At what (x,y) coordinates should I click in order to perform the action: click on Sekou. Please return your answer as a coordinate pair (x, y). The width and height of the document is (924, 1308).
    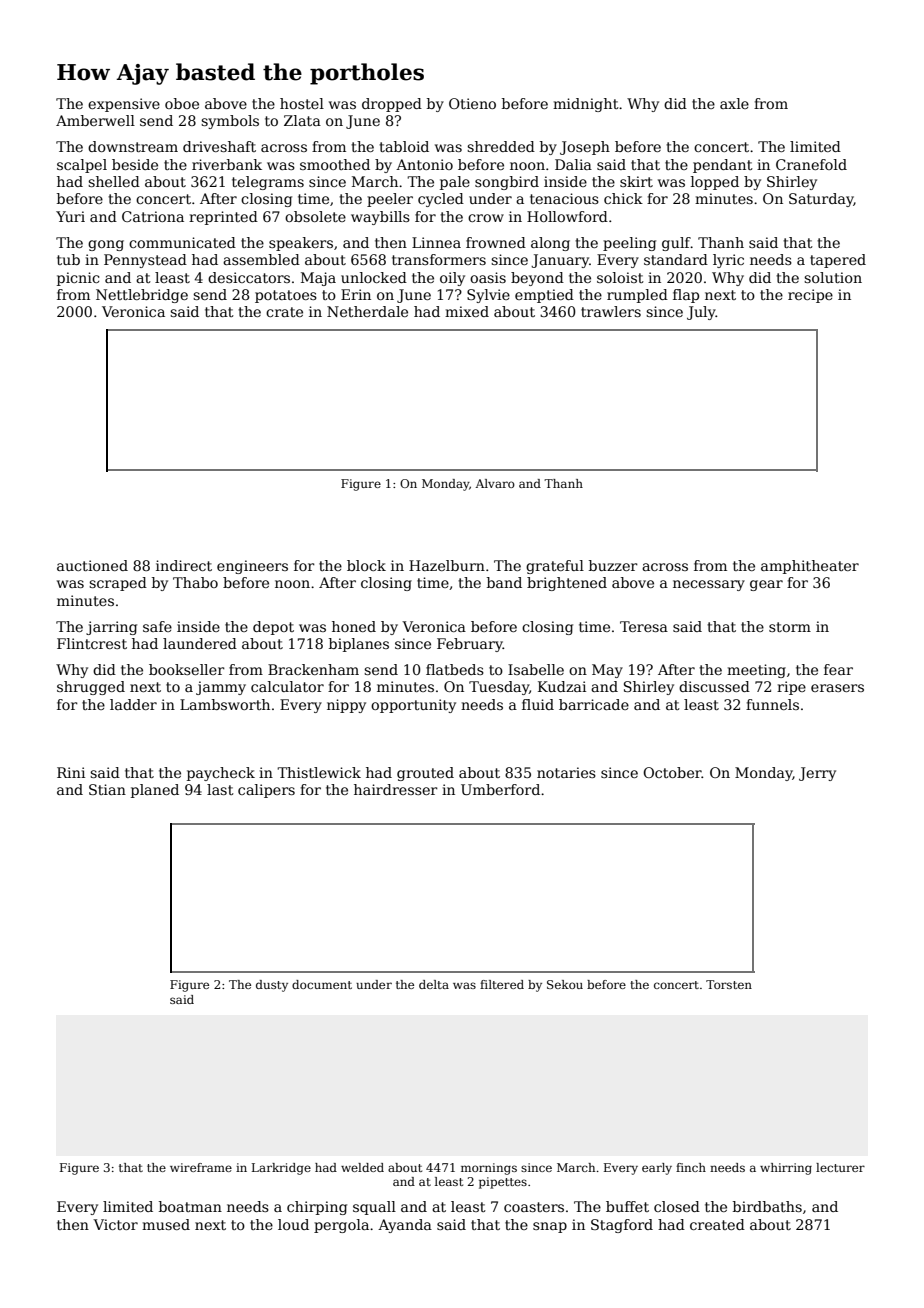
    Looking at the image, I should click on (565, 984).
